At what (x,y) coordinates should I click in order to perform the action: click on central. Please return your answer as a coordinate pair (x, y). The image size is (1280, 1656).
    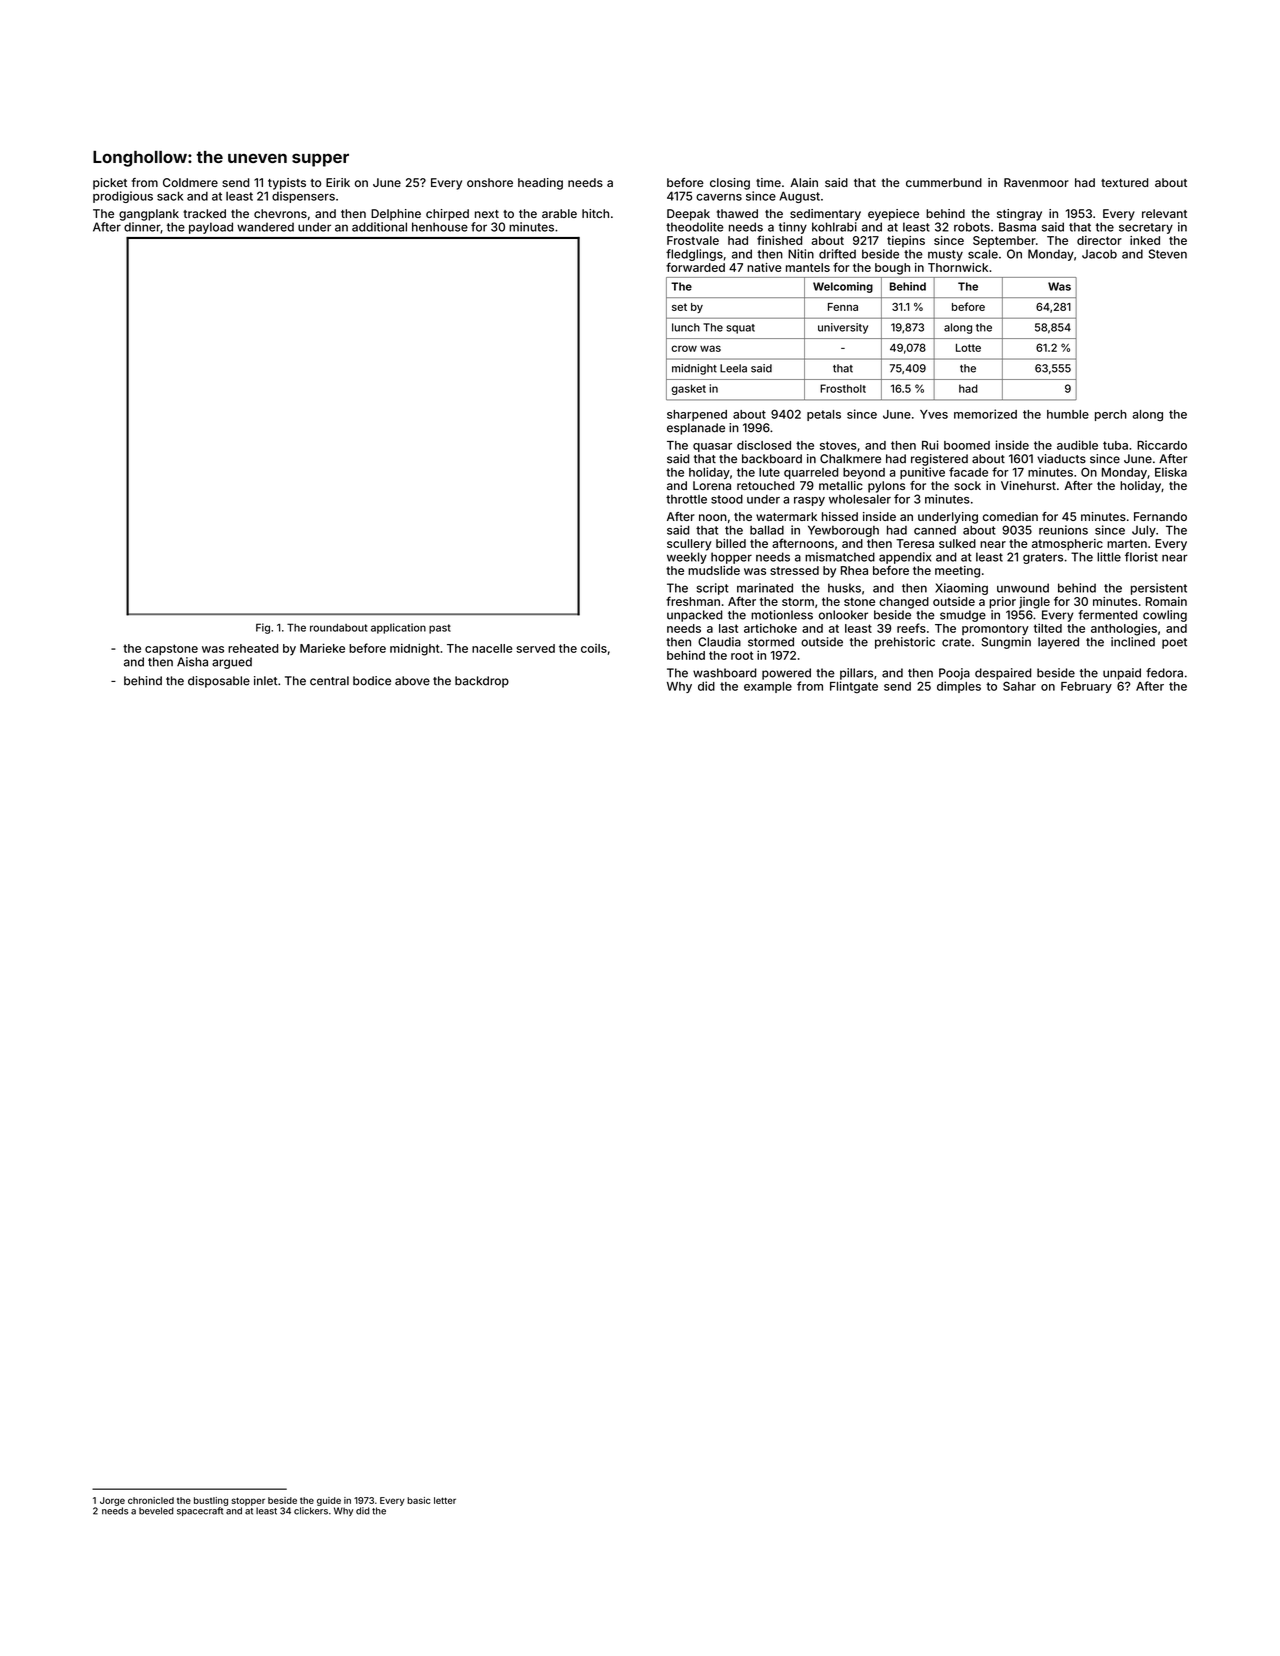
    Looking at the image, I should click on (329, 681).
